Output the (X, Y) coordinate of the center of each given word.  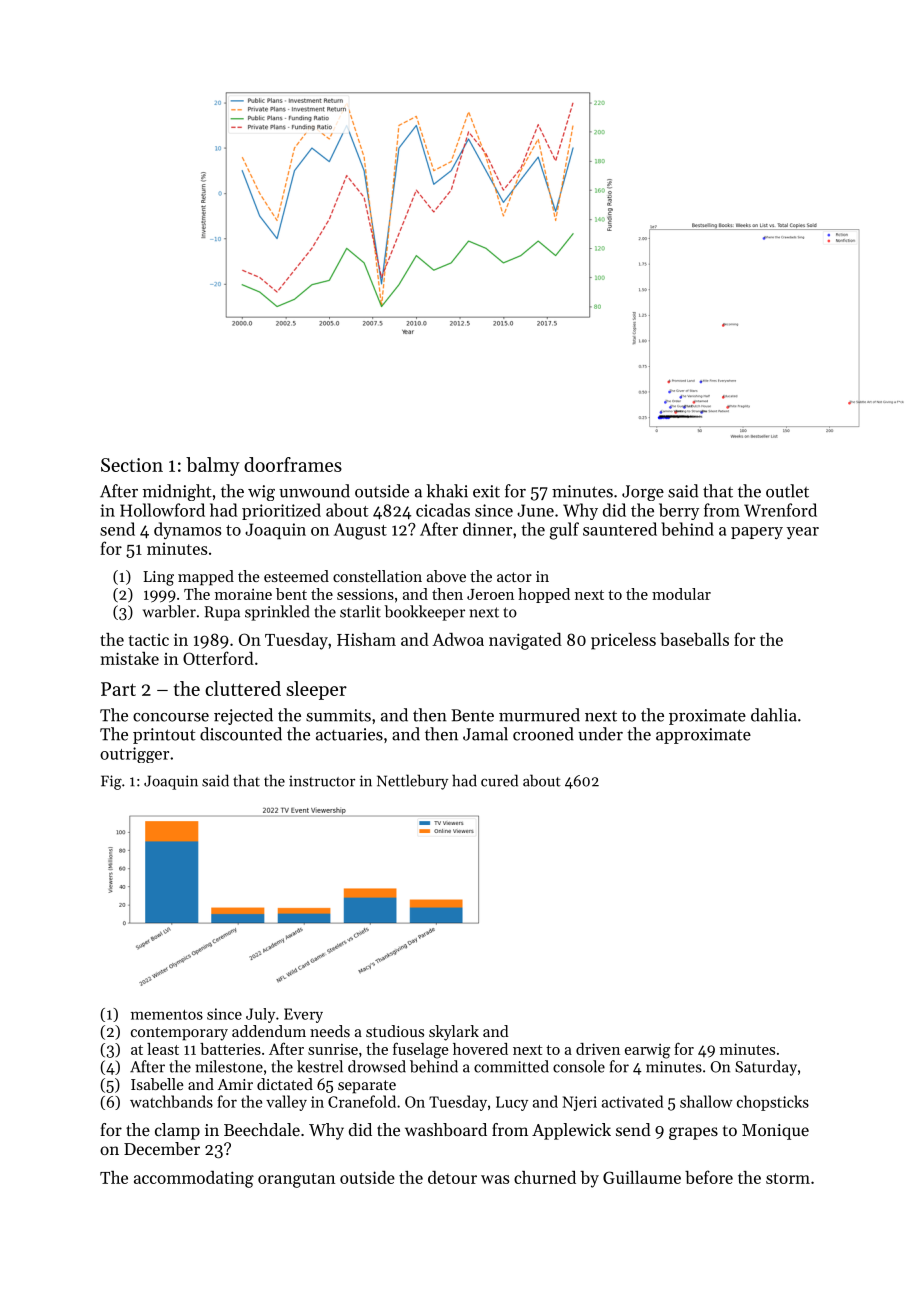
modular (681, 594)
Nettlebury (412, 782)
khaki (447, 491)
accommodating (194, 1179)
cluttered (243, 688)
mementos (167, 1015)
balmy (213, 466)
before (709, 1177)
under (600, 734)
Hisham (366, 639)
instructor (322, 781)
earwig (647, 1051)
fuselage (421, 1050)
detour (452, 1177)
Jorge (643, 493)
